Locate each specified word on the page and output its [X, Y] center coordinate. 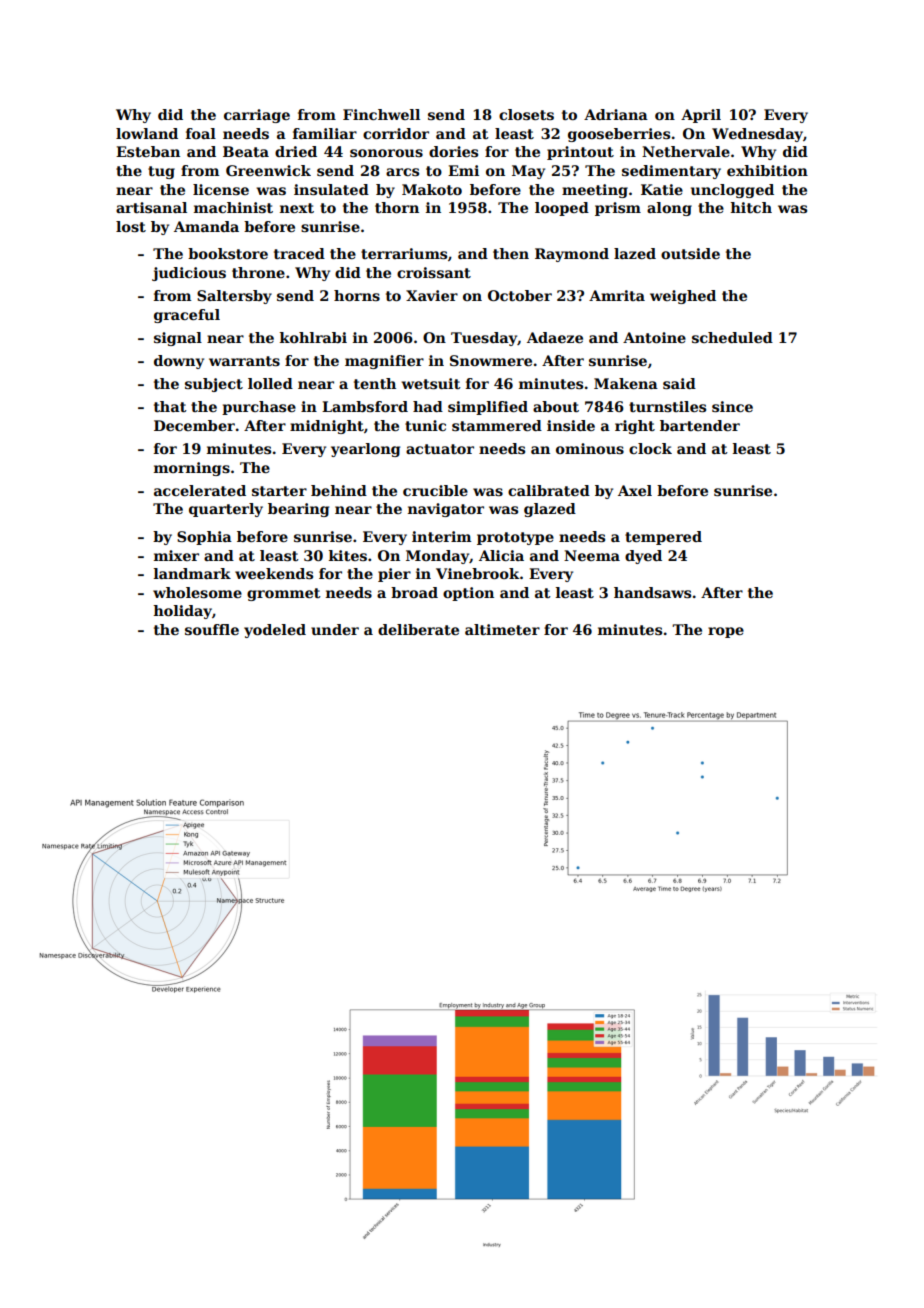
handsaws [652, 592]
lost [131, 226]
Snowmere [491, 360]
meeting [595, 191]
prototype [515, 538]
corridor [396, 133]
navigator [446, 510]
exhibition [767, 170]
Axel [635, 490]
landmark [192, 573]
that [170, 406]
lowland [147, 133]
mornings [192, 469]
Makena [626, 383]
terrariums [404, 253]
